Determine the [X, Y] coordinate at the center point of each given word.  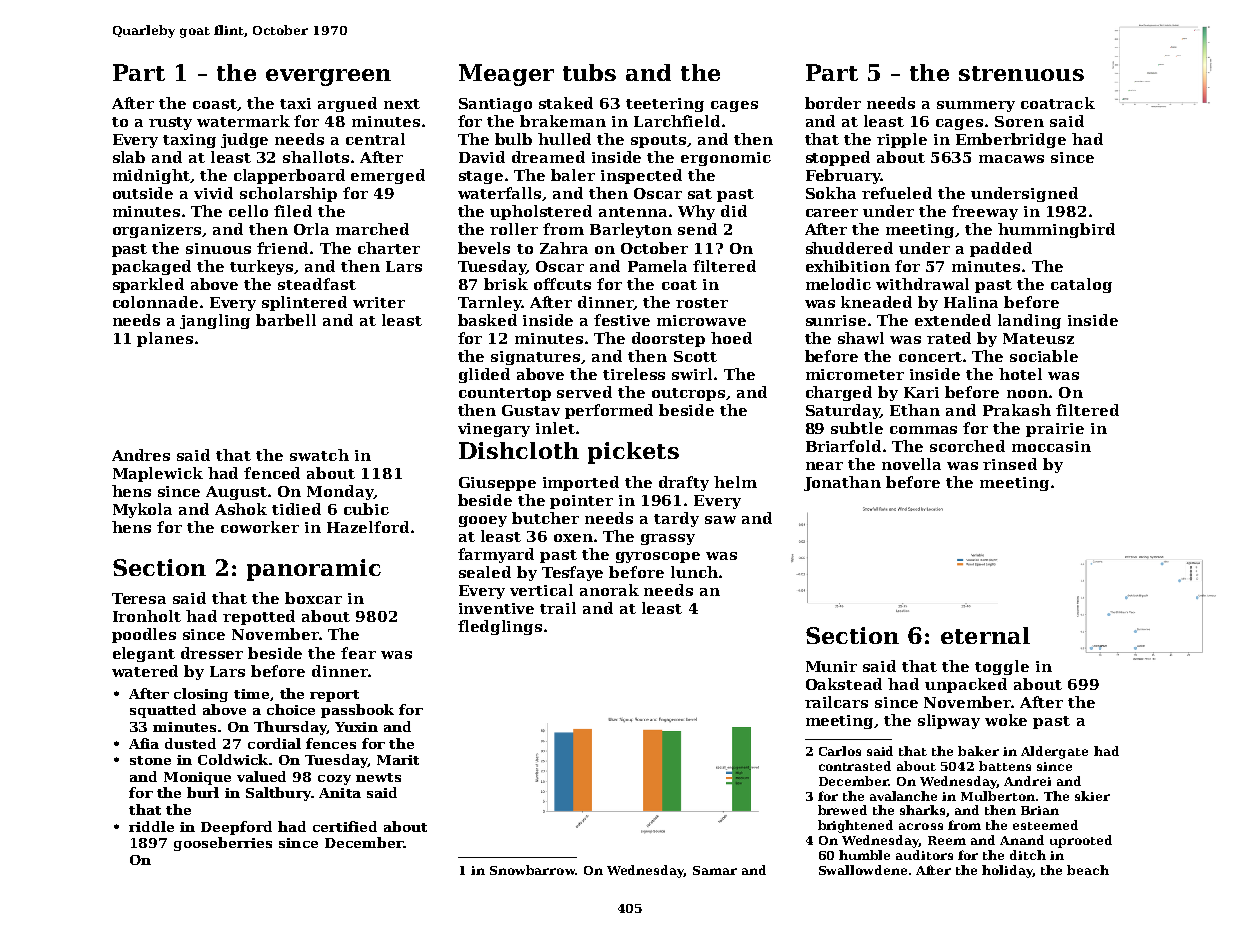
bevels [484, 248]
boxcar [313, 598]
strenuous [1021, 73]
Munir [831, 666]
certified [345, 826]
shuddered [849, 248]
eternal [985, 635]
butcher [545, 518]
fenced [272, 473]
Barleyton [631, 230]
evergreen [328, 77]
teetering [665, 105]
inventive [496, 608]
